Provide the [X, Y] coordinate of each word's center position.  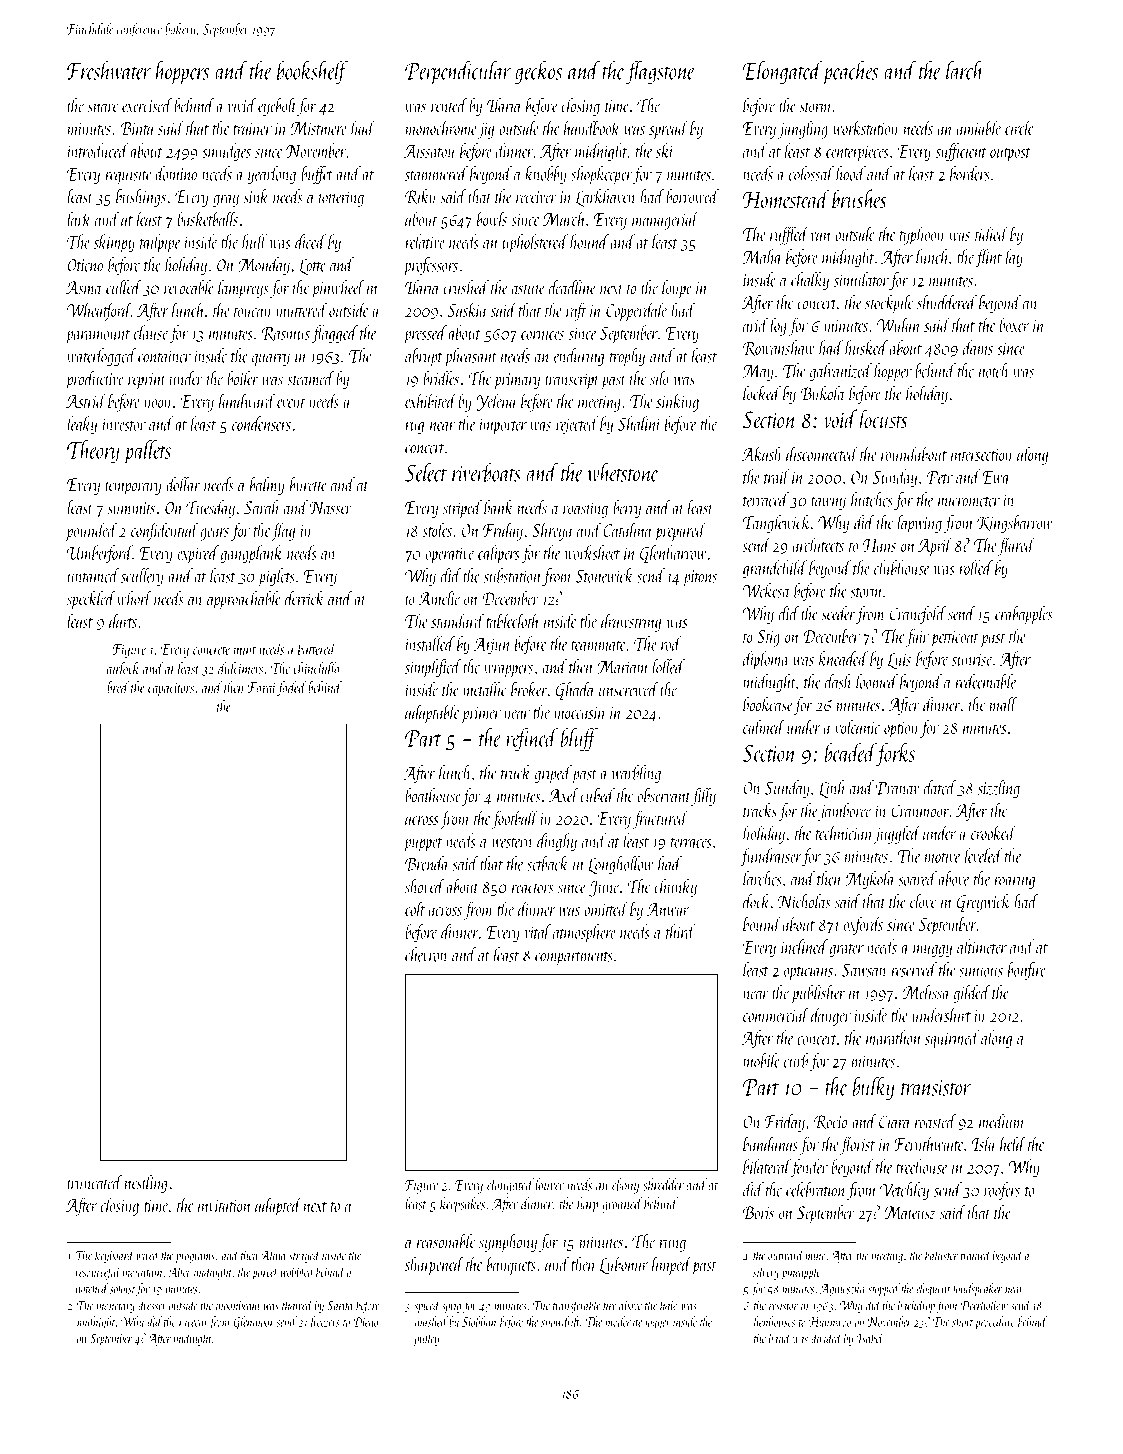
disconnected [822, 453]
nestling [146, 1184]
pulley [426, 1339]
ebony [625, 1186]
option [901, 730]
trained [975, 1255]
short [962, 1321]
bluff [579, 740]
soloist [122, 1288]
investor [124, 425]
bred [118, 687]
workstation [865, 127]
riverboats [486, 472]
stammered [436, 173]
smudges [226, 152]
